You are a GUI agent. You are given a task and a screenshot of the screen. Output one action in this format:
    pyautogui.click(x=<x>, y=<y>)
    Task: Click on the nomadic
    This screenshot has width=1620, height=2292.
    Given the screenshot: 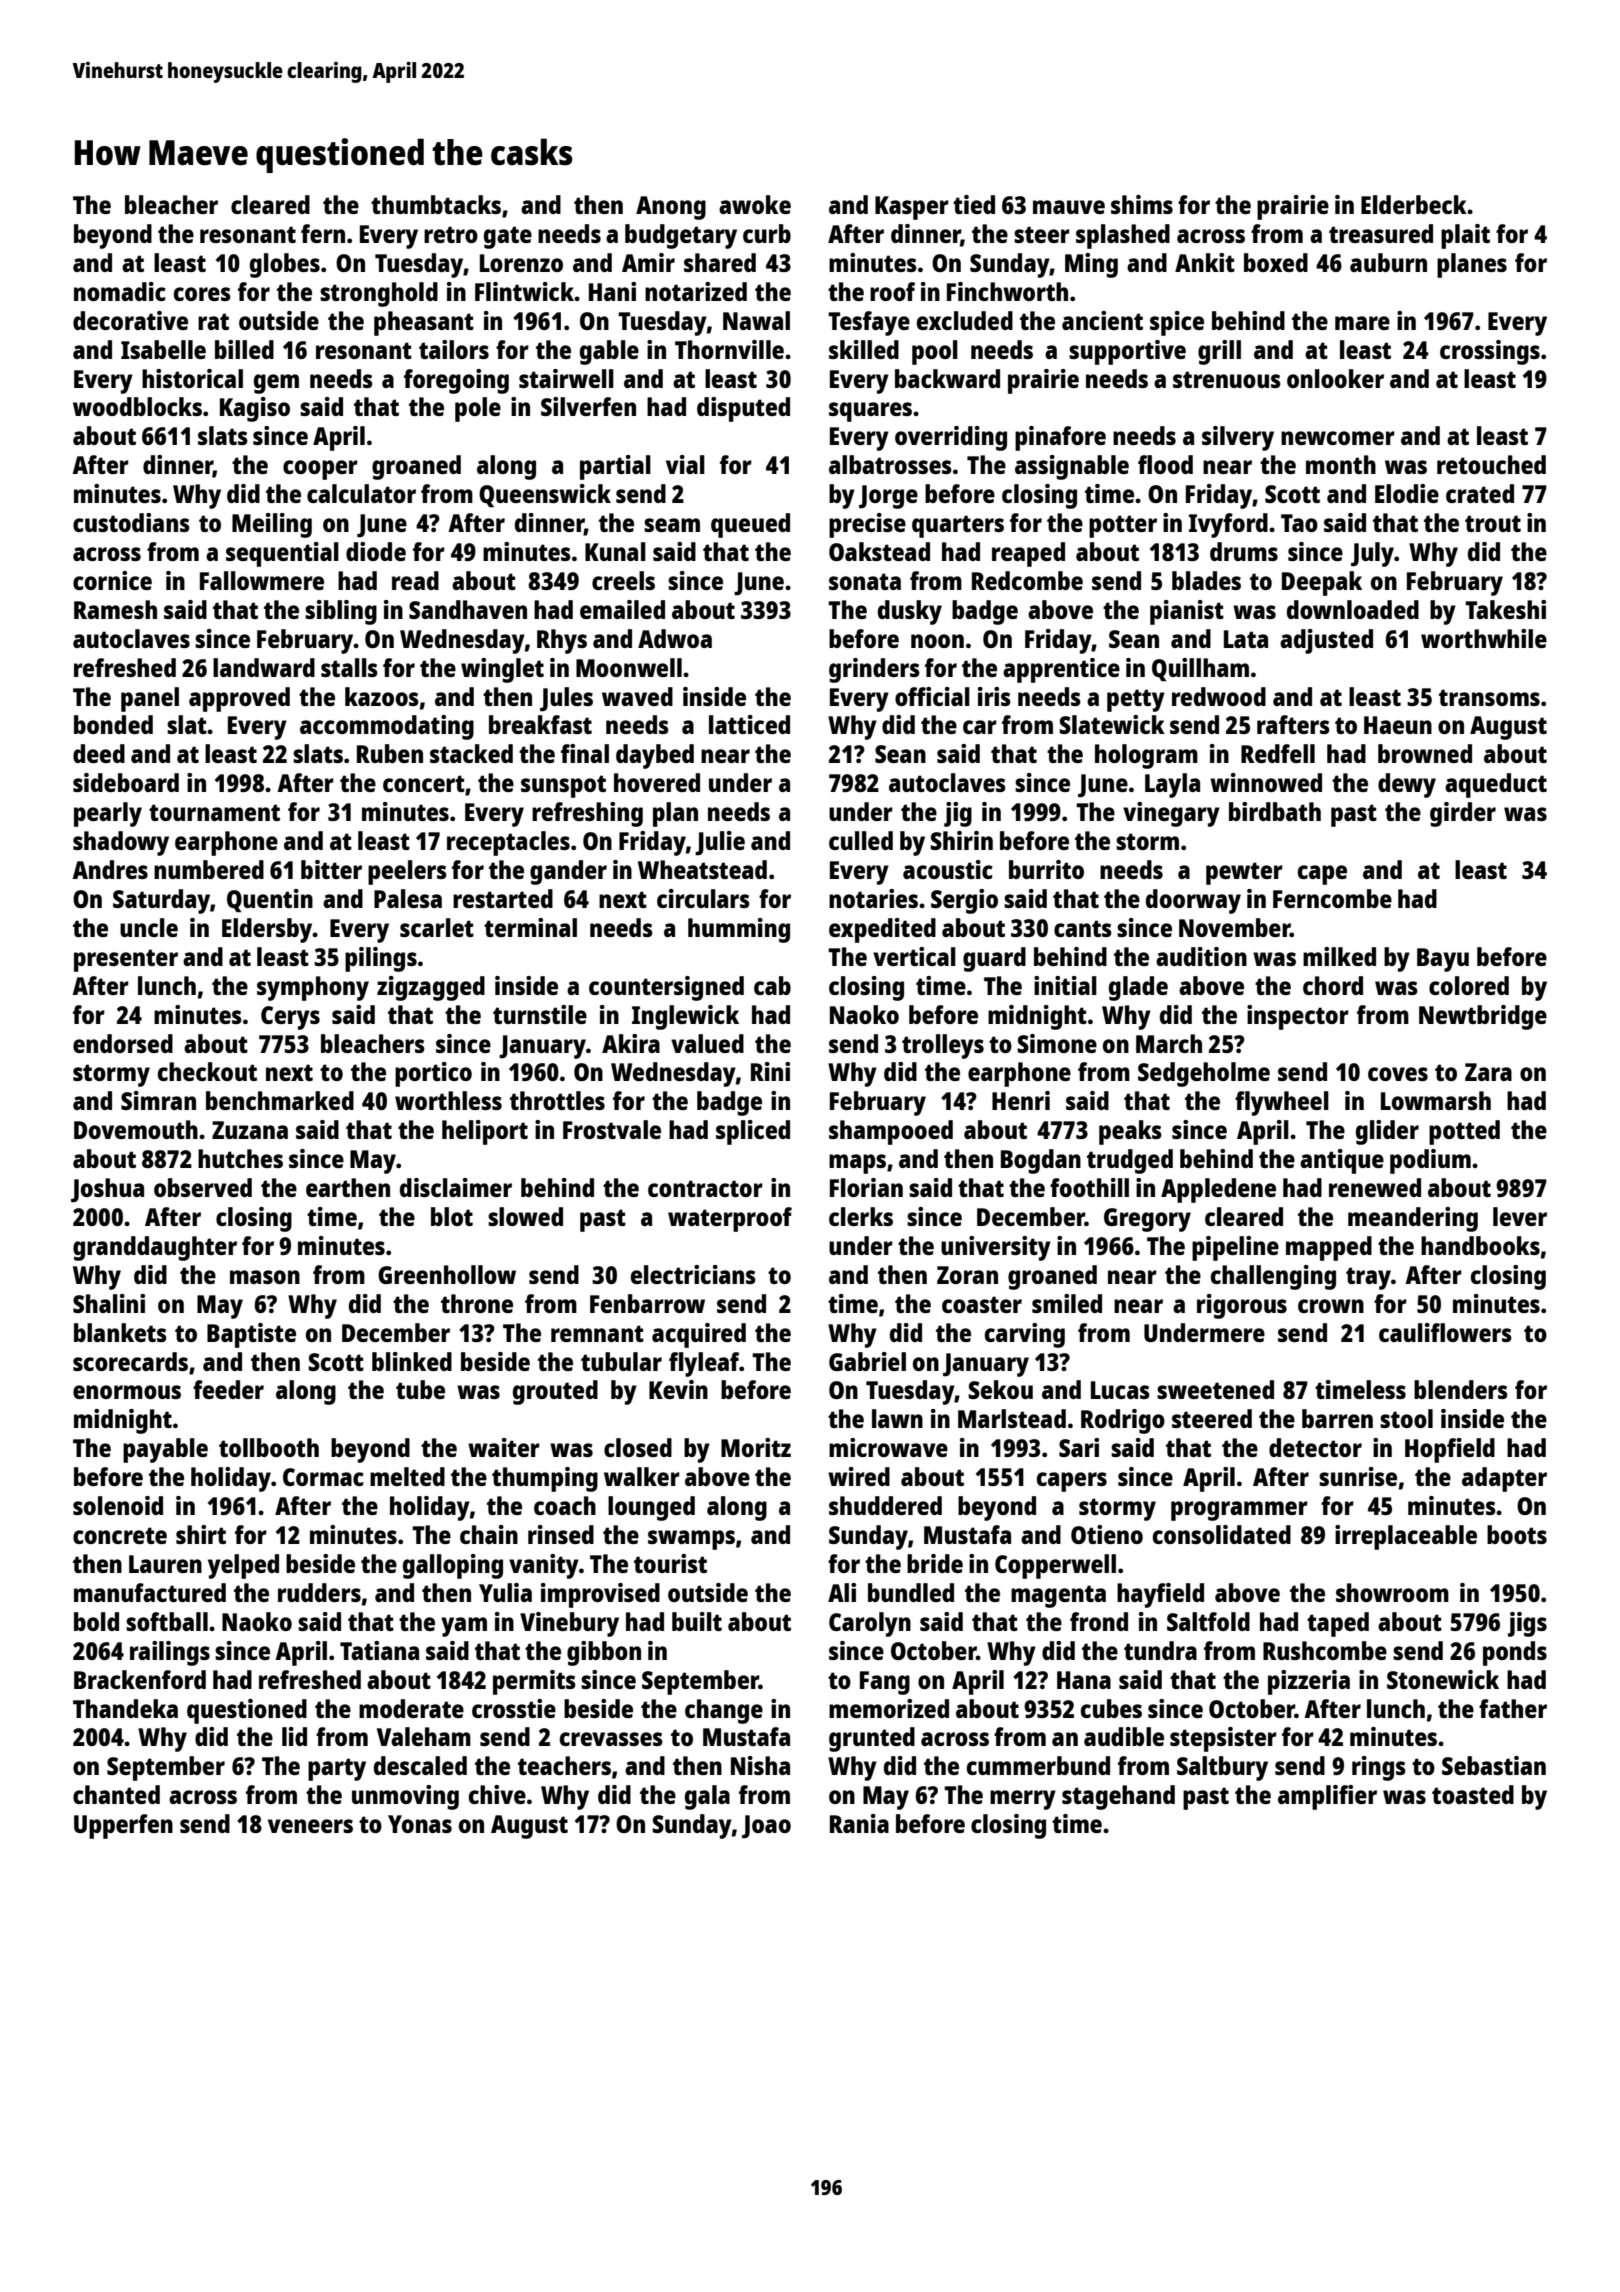 What is the action you would take?
    pyautogui.click(x=120, y=291)
